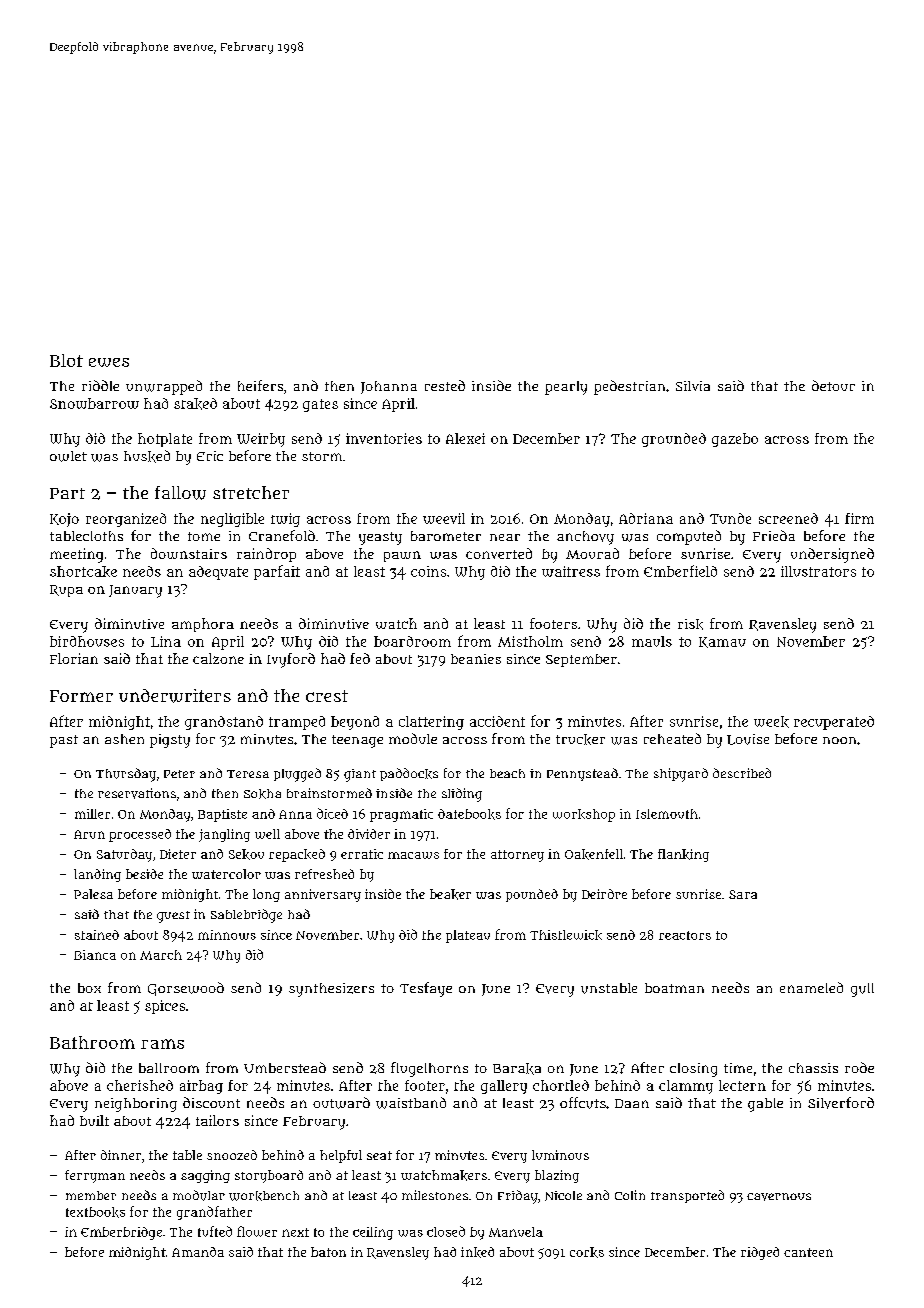 The image size is (924, 1308). What do you see at coordinates (215, 1231) in the screenshot?
I see `tufted` at bounding box center [215, 1231].
